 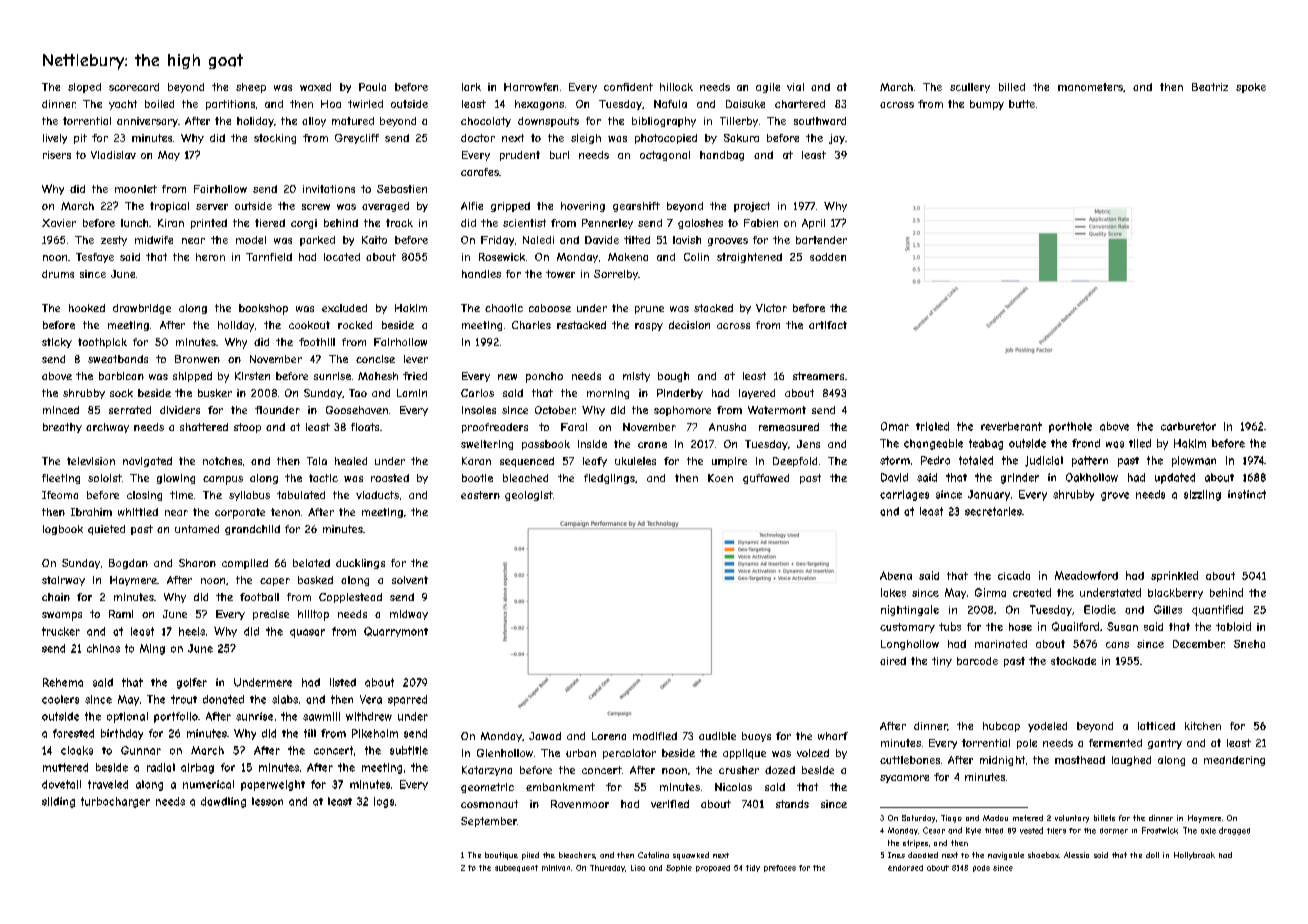 I want to click on sodden, so click(x=828, y=257).
